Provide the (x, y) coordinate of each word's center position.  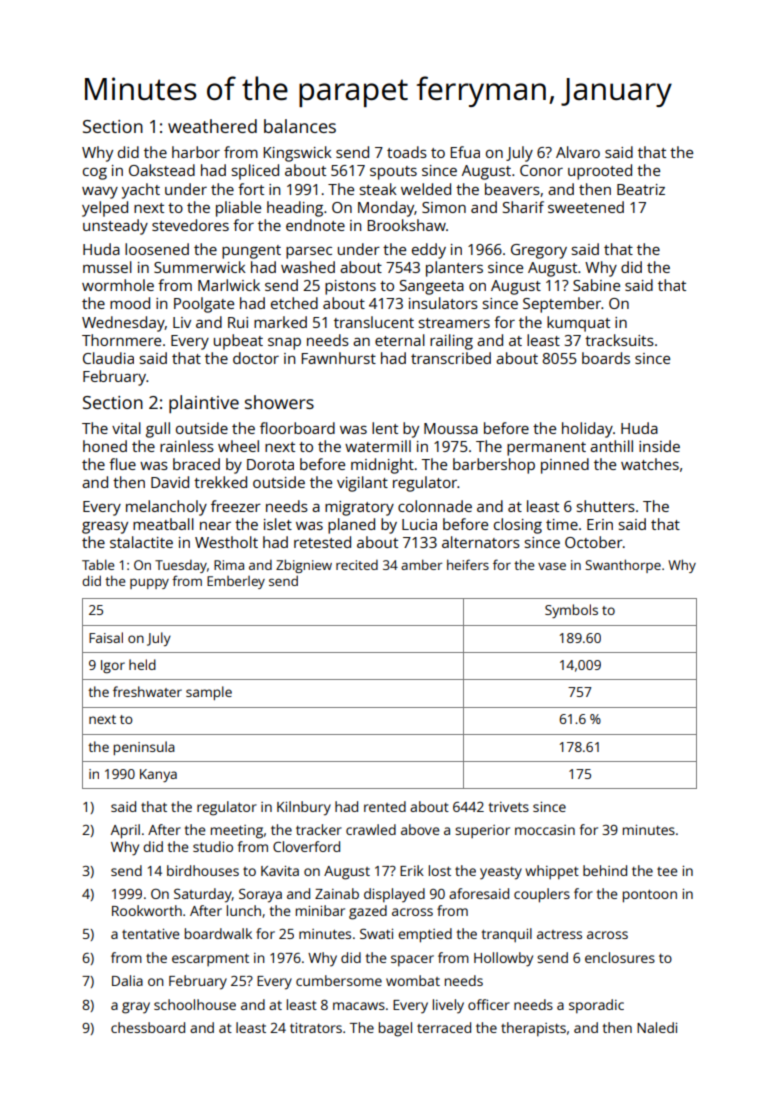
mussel (107, 267)
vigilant (362, 484)
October (594, 542)
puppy (149, 583)
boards (606, 358)
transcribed (451, 358)
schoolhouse (195, 1004)
